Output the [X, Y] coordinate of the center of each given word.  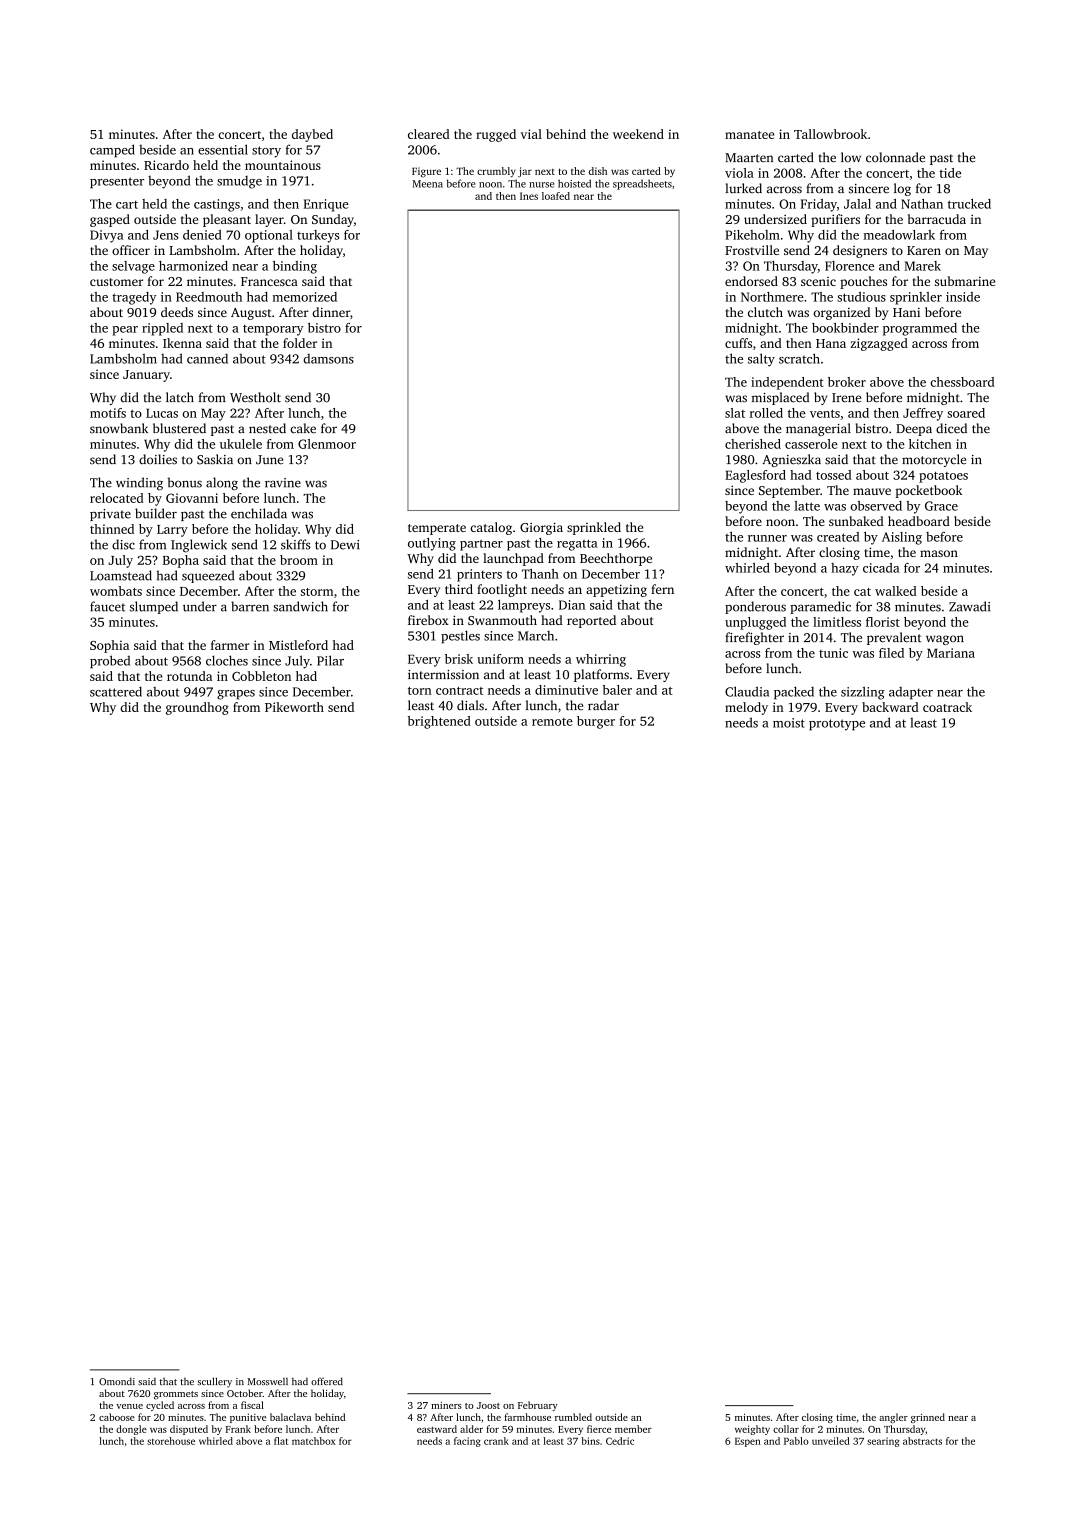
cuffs [738, 343]
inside [963, 297]
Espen [747, 1442]
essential [223, 149]
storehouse [171, 1441]
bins [590, 1441]
